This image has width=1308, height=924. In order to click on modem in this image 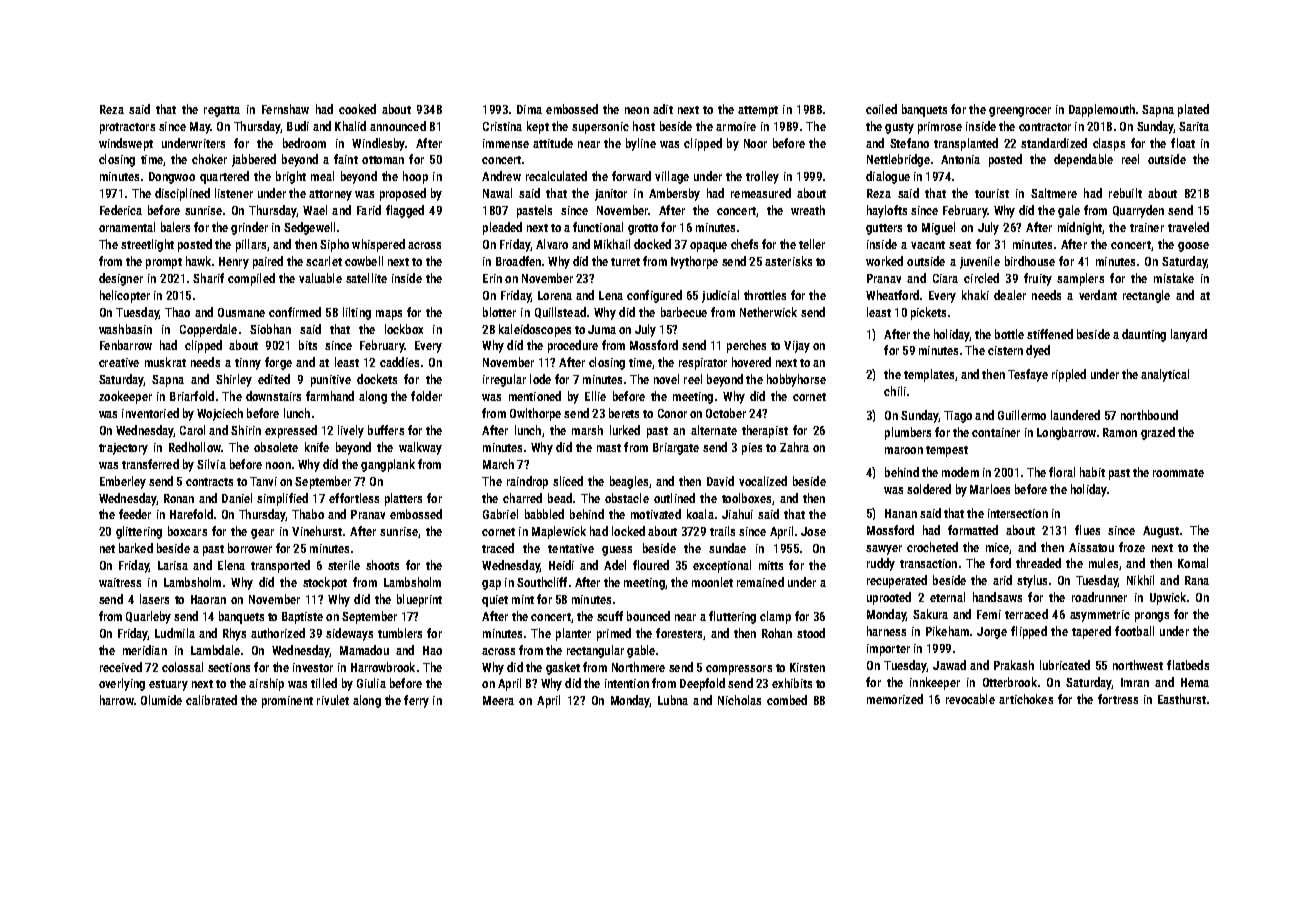, I will do `click(960, 472)`.
